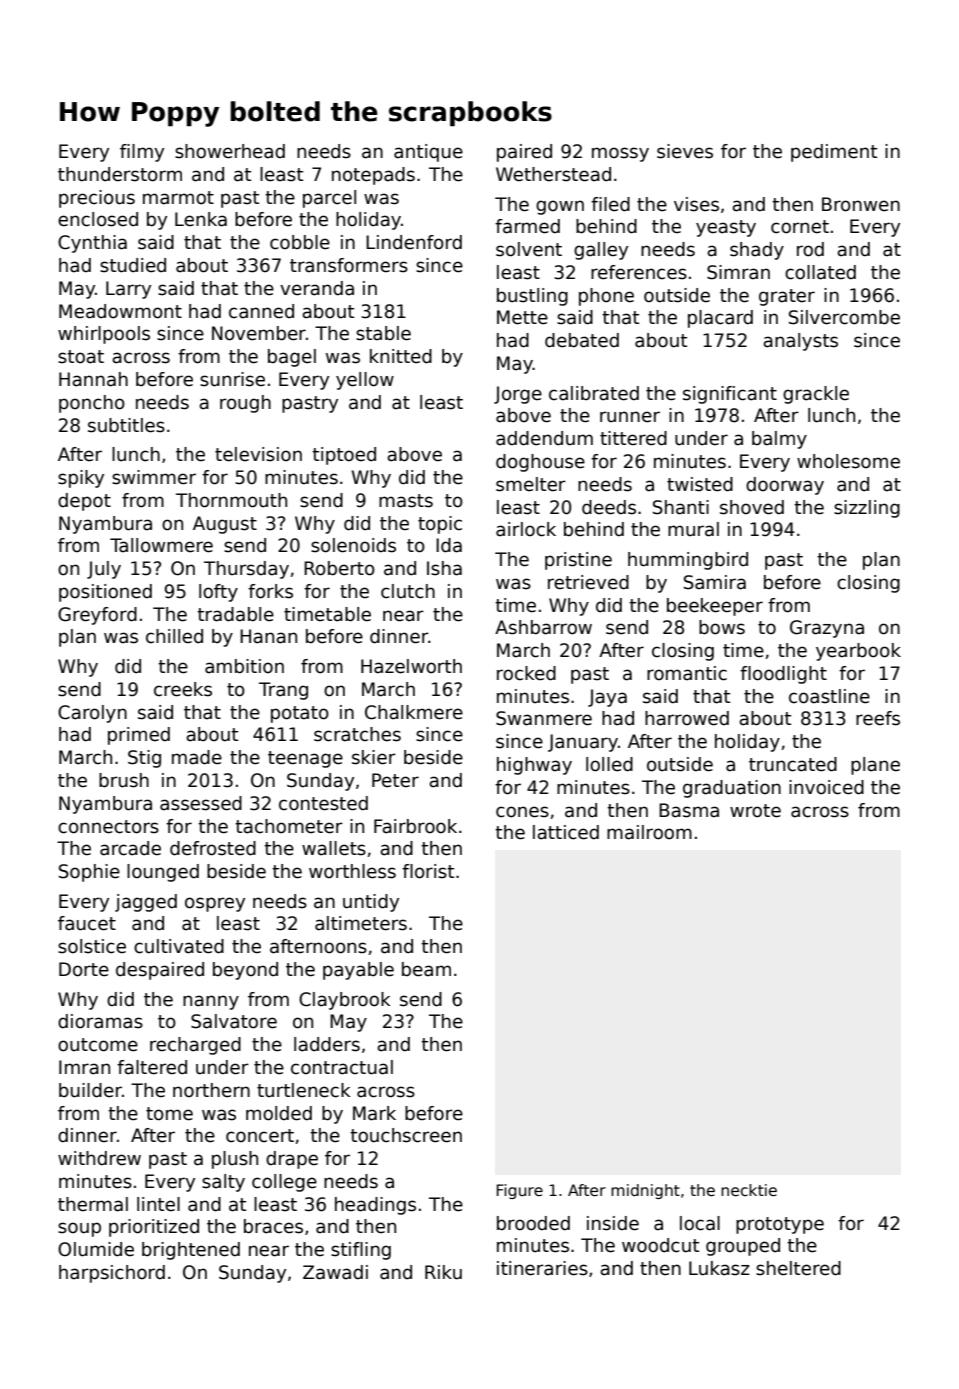 This screenshot has height=1389, width=959. What do you see at coordinates (566, 832) in the screenshot?
I see `latticed` at bounding box center [566, 832].
